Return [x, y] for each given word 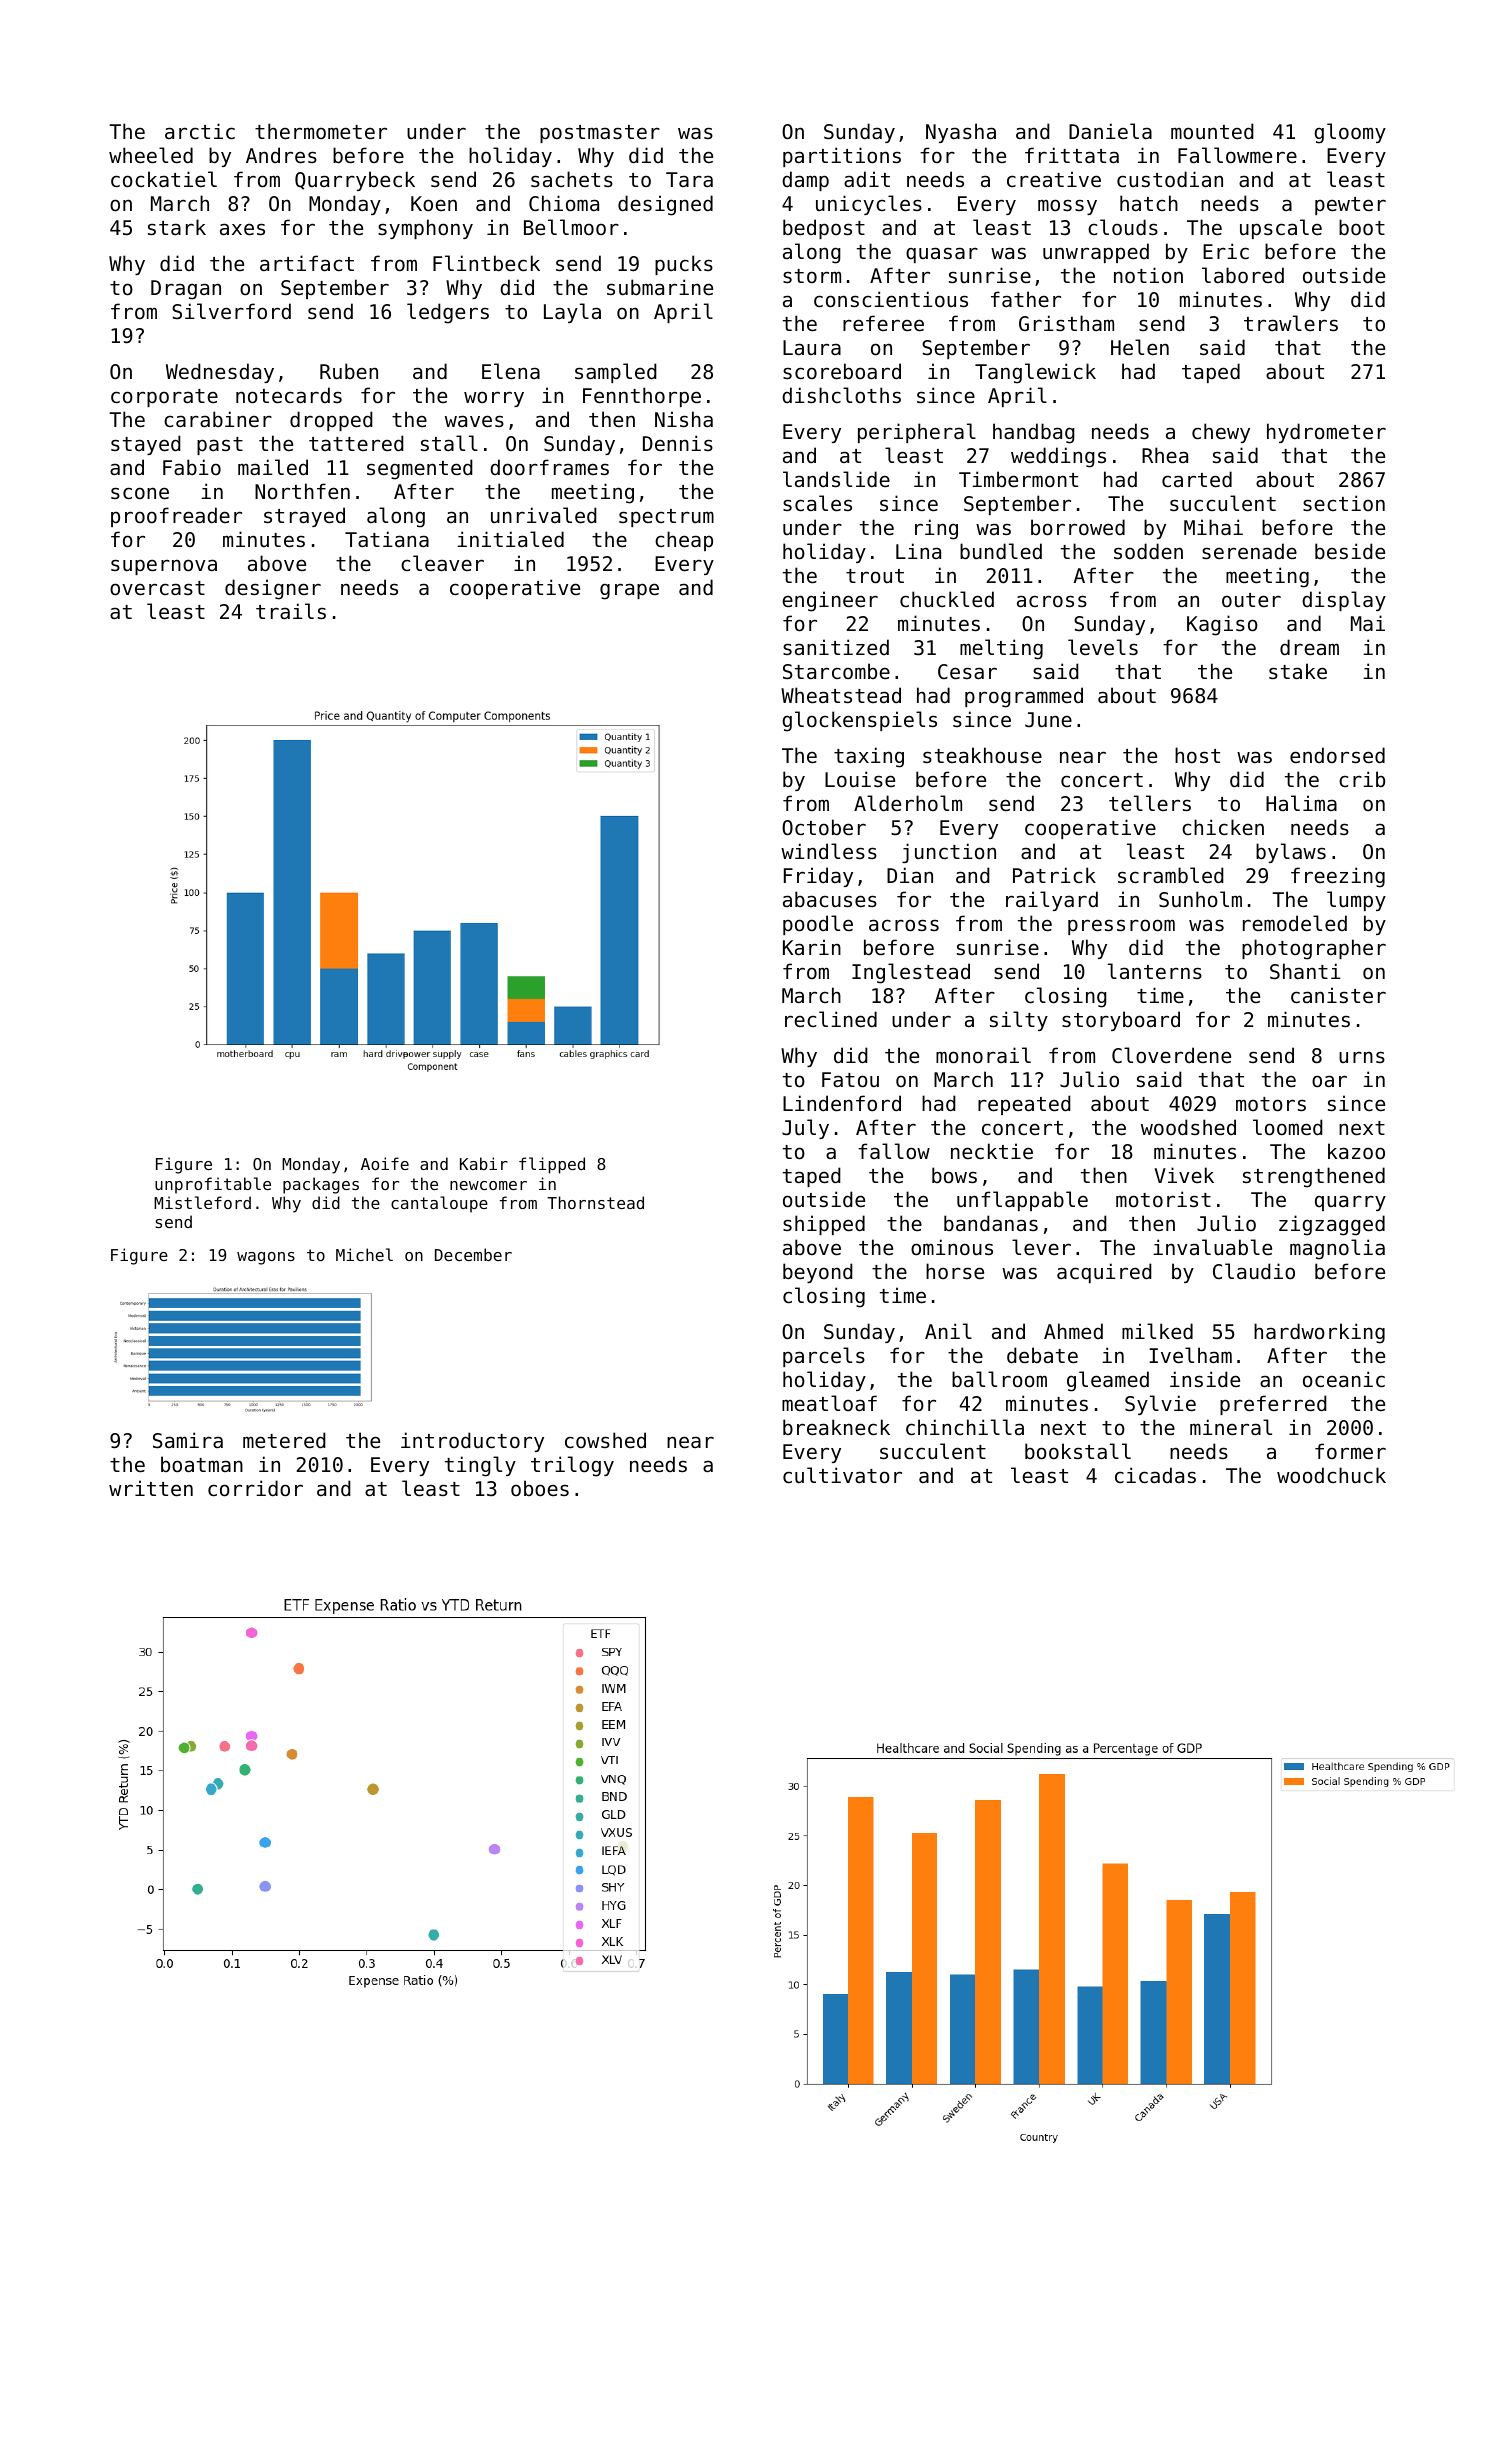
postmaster [600, 134]
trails [291, 611]
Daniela [1110, 131]
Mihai [1213, 527]
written [151, 1488]
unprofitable [213, 1185]
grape [629, 591]
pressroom [1121, 927]
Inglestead [911, 973]
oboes [540, 1488]
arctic [200, 131]
